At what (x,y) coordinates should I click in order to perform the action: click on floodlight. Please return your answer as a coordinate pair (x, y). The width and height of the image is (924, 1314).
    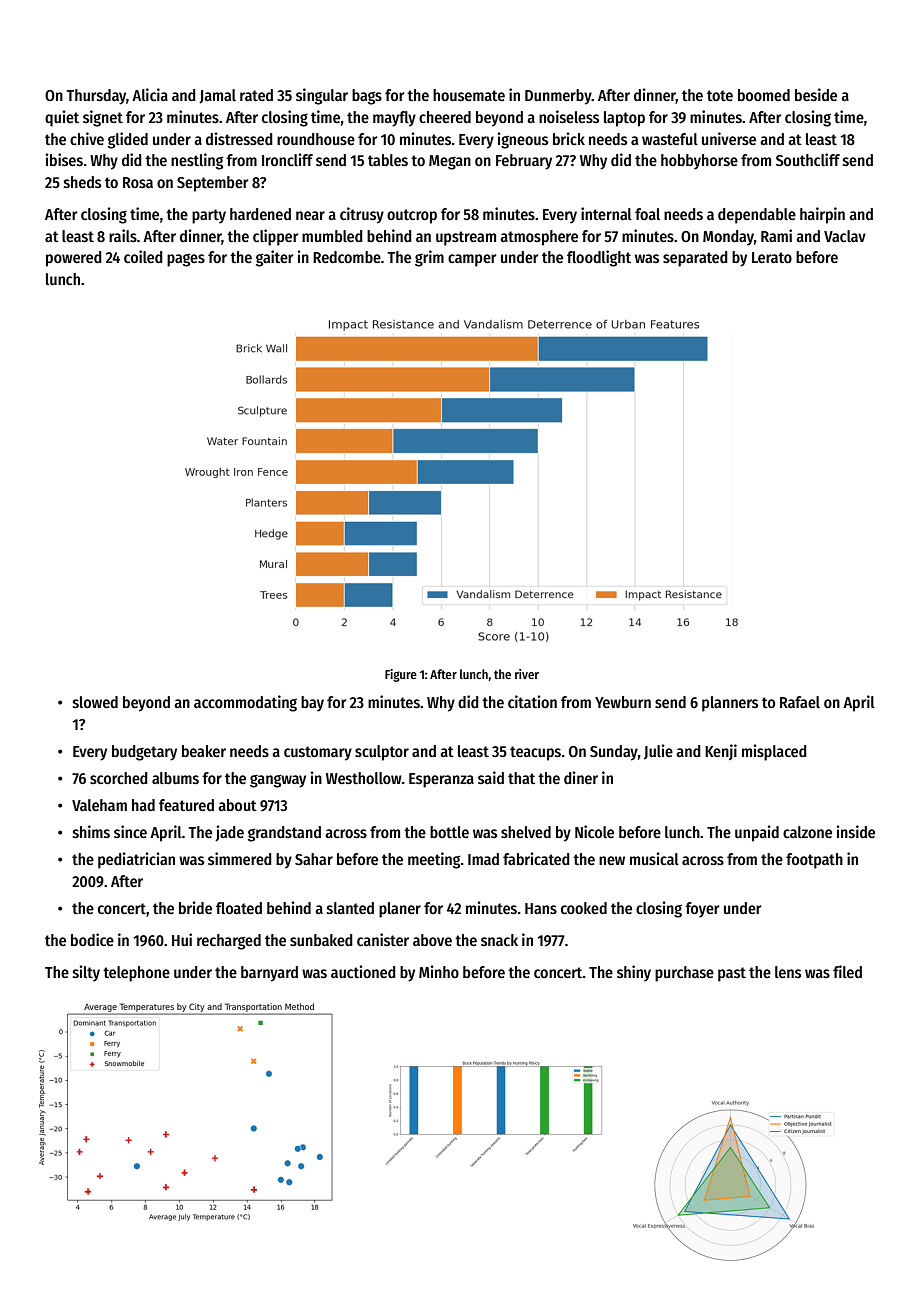
    Looking at the image, I should click on (599, 258).
